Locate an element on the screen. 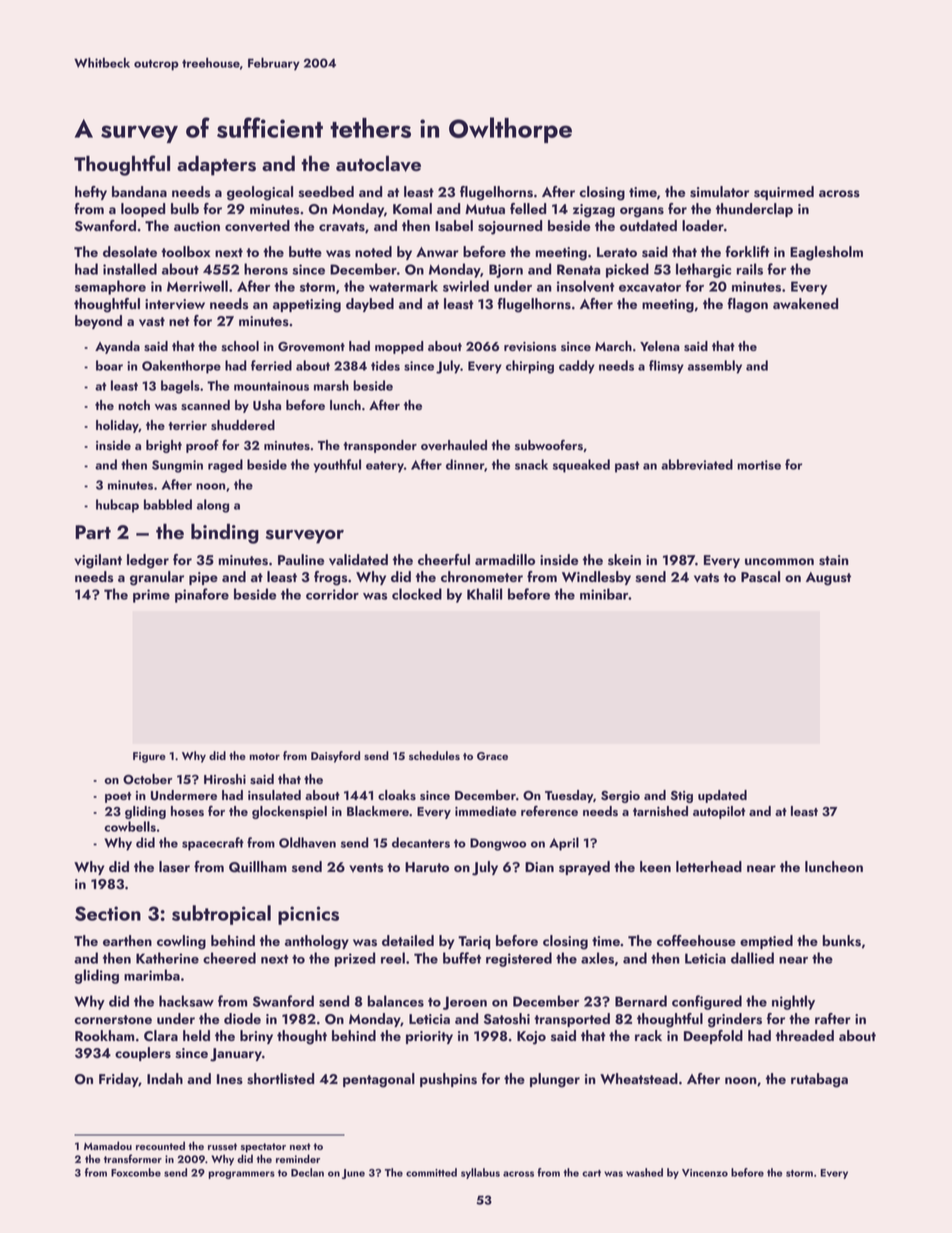 The width and height of the screenshot is (952, 1233). semaphore is located at coordinates (110, 287).
